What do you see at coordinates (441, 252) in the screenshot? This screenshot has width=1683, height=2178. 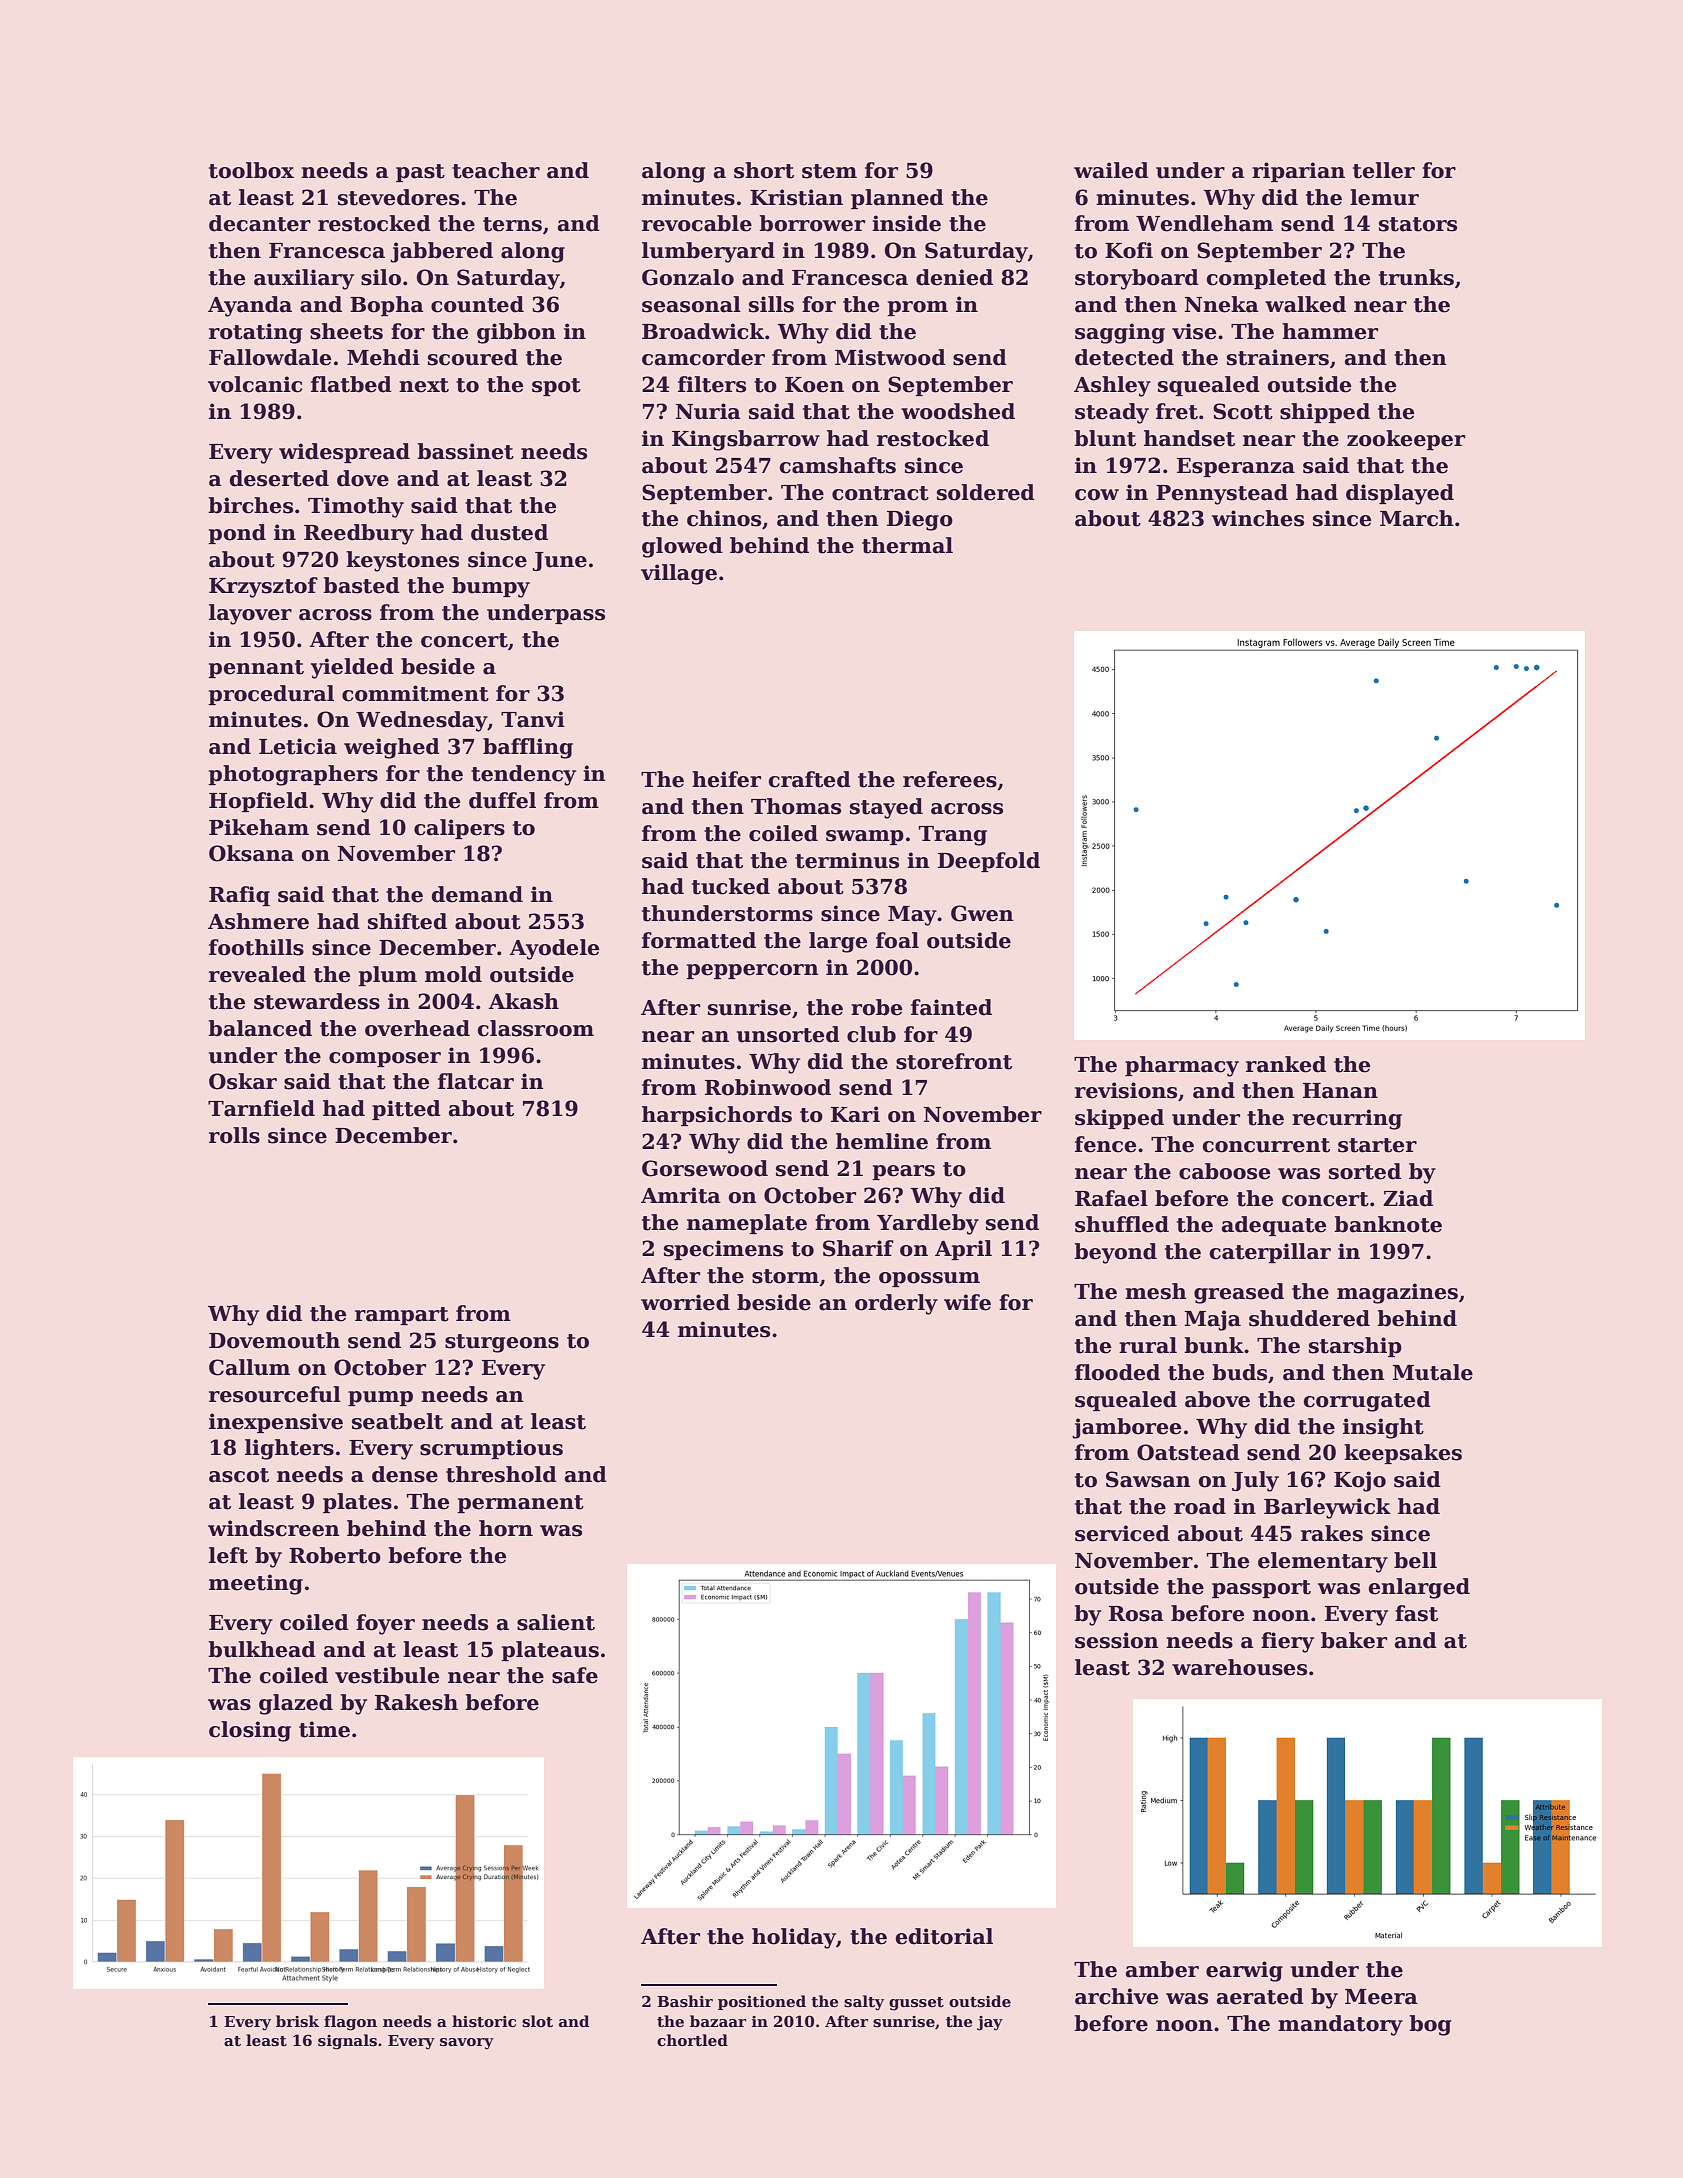 I see `jabbered` at bounding box center [441, 252].
